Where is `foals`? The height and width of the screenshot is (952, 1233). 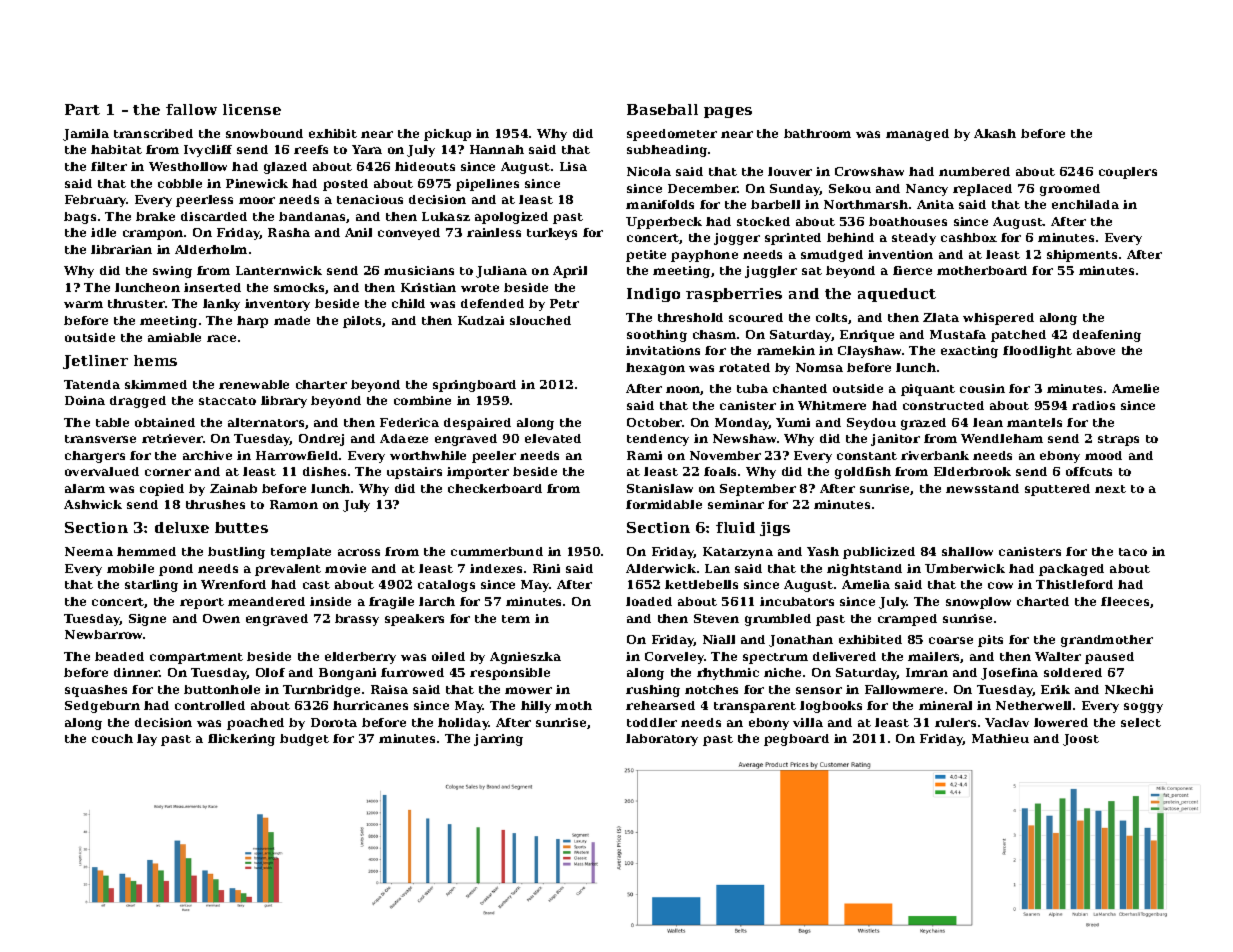 foals is located at coordinates (720, 471).
